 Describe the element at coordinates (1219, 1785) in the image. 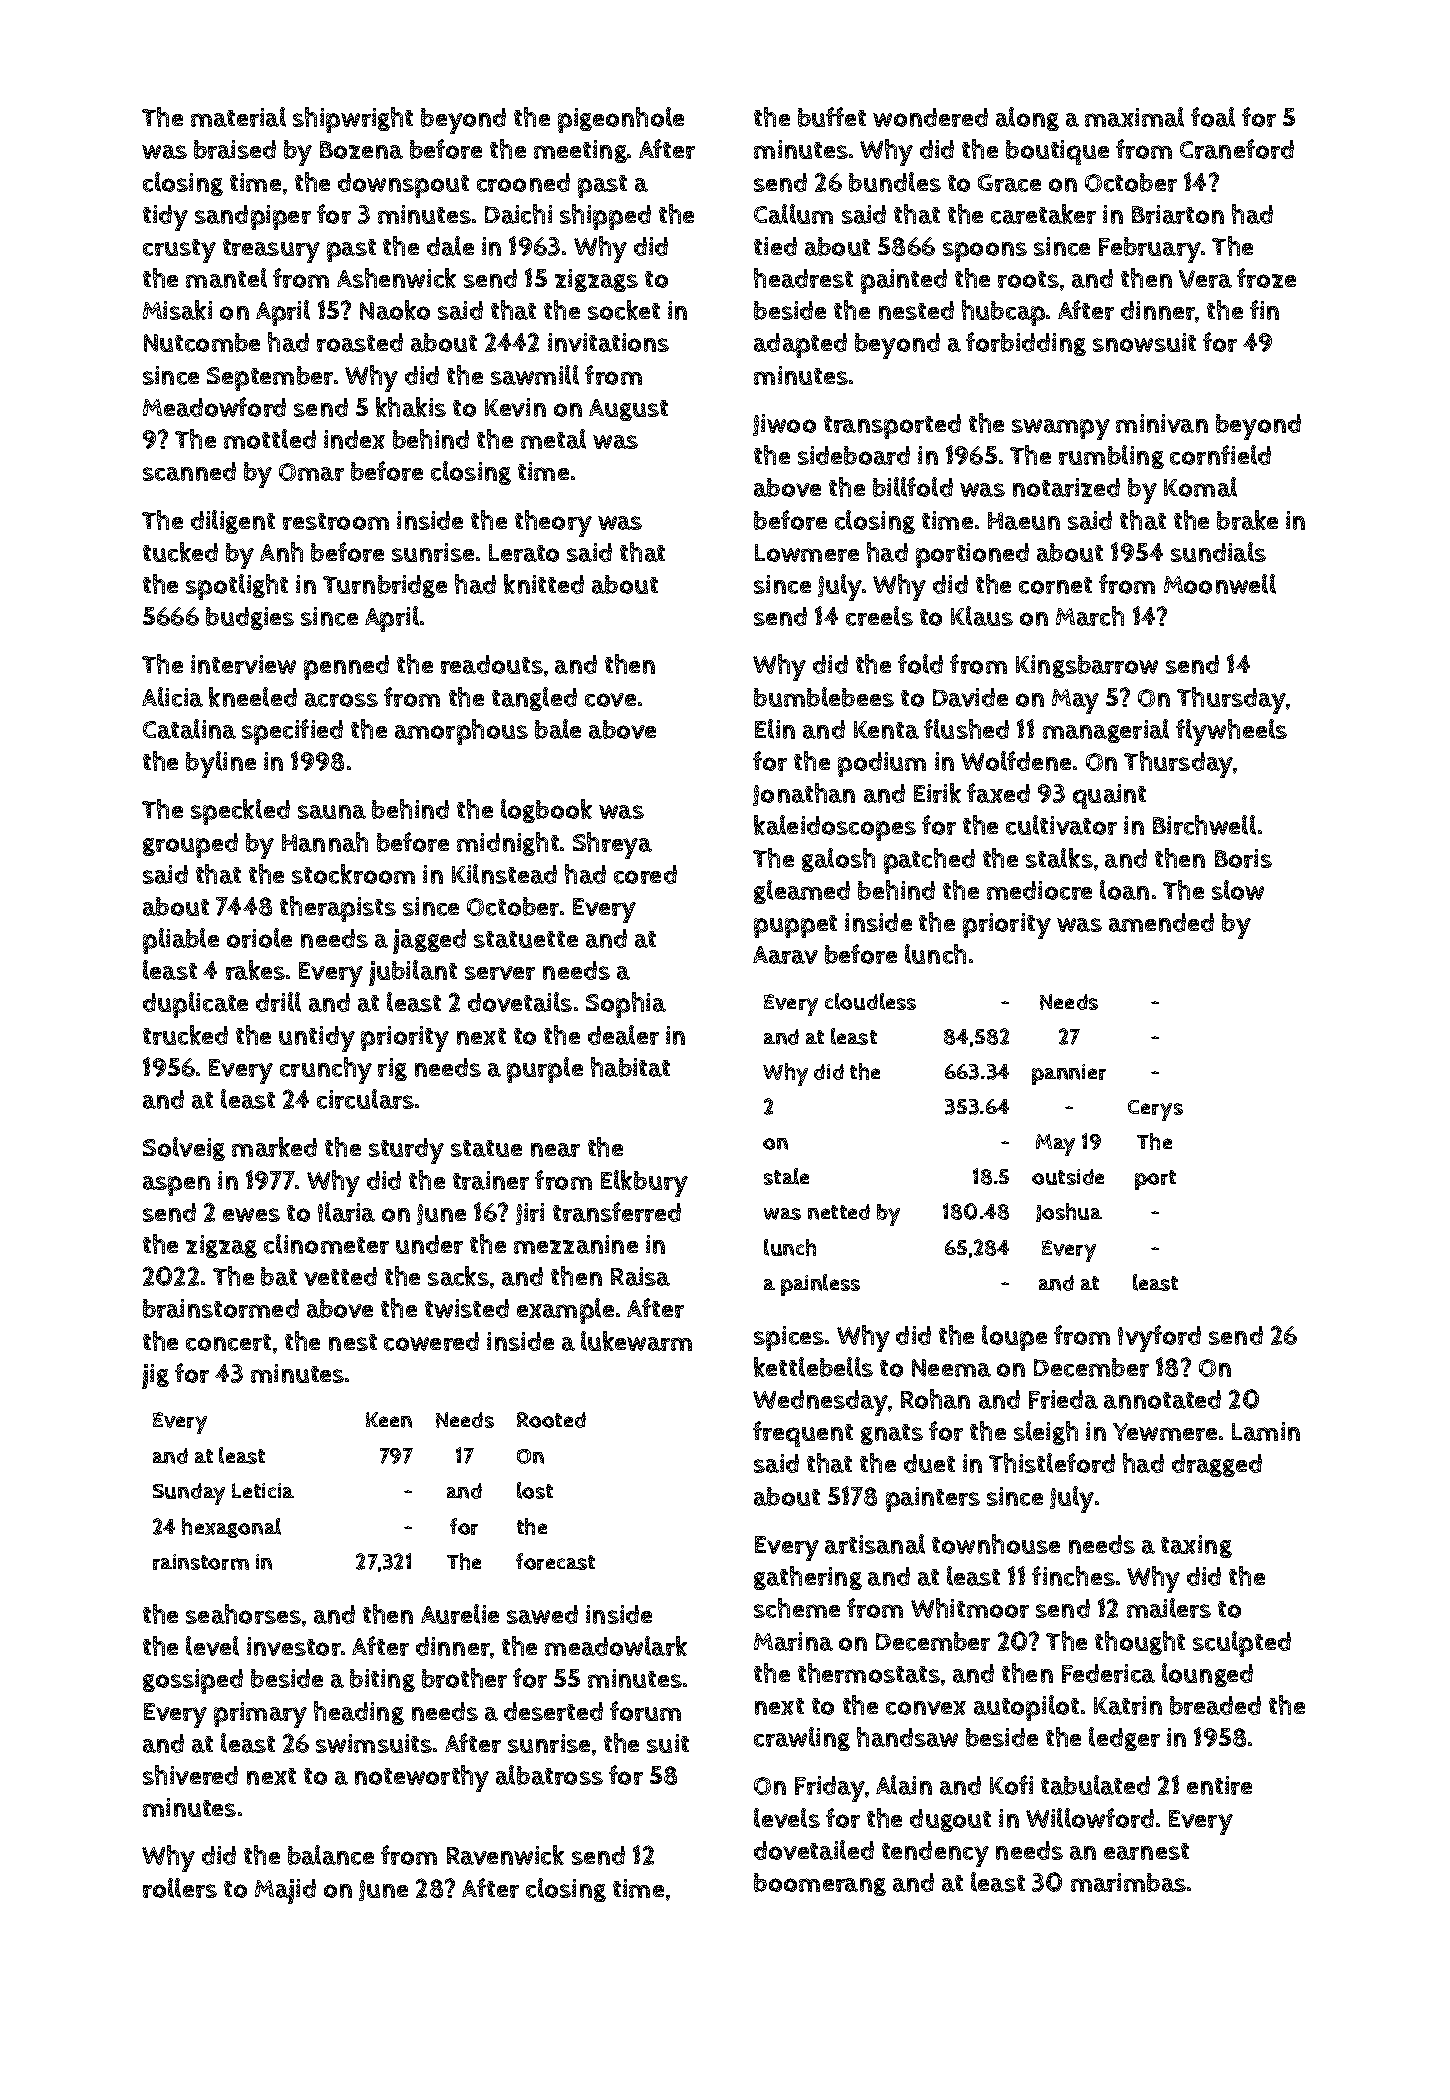

I see `entire` at that location.
